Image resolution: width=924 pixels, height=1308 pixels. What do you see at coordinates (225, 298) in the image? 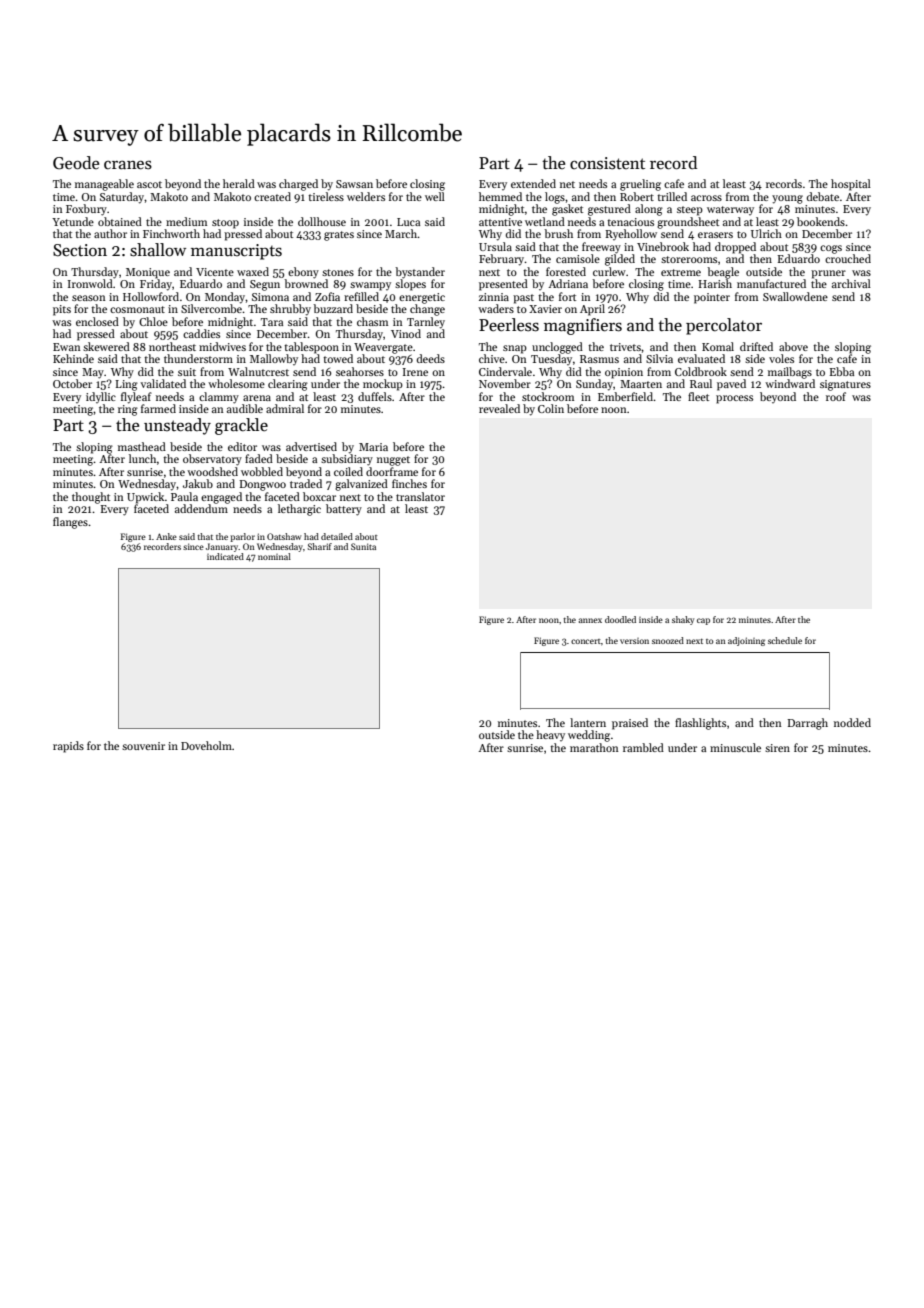
I see `Monday` at bounding box center [225, 298].
